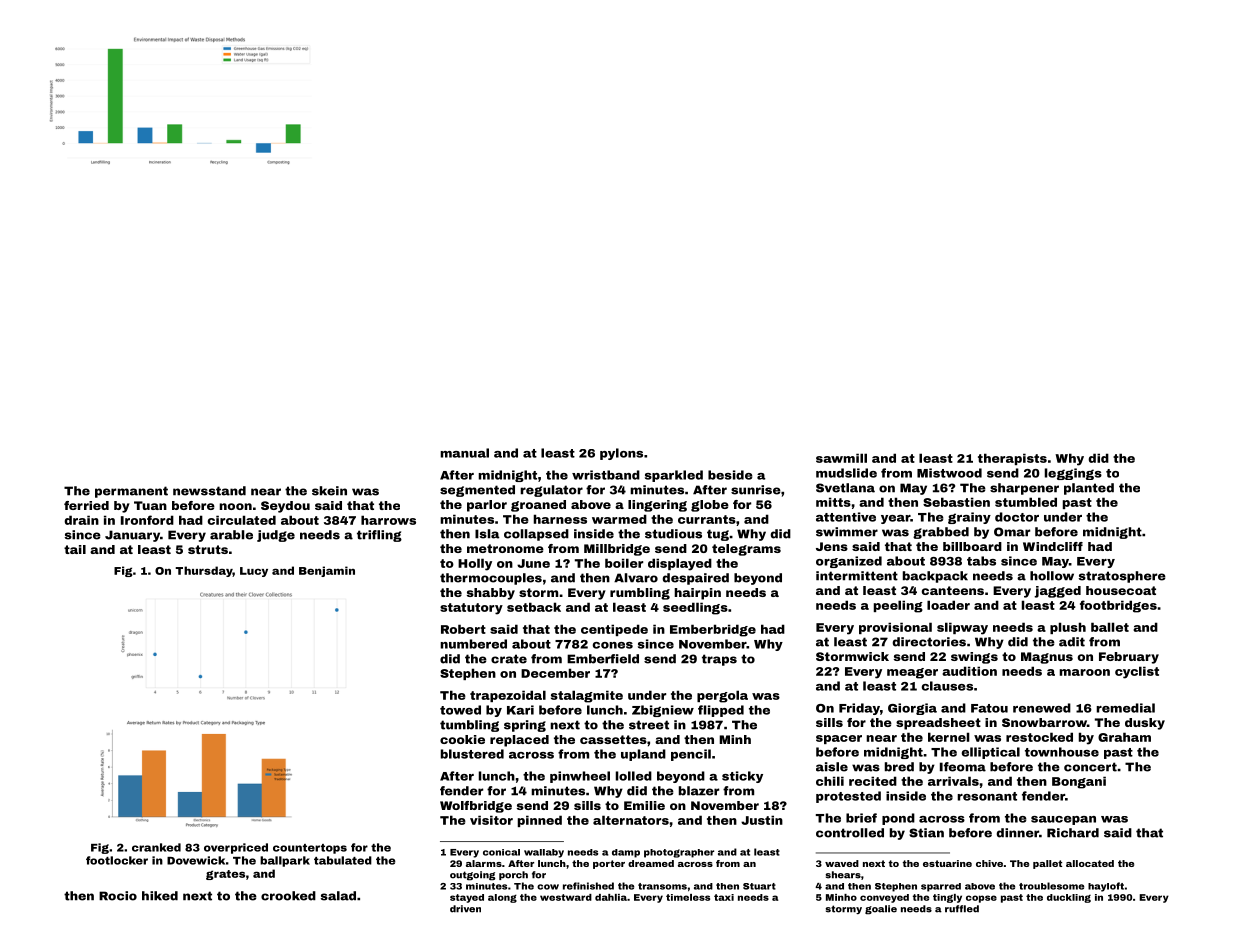 This screenshot has height=952, width=1233. Describe the element at coordinates (465, 909) in the screenshot. I see `driven` at that location.
